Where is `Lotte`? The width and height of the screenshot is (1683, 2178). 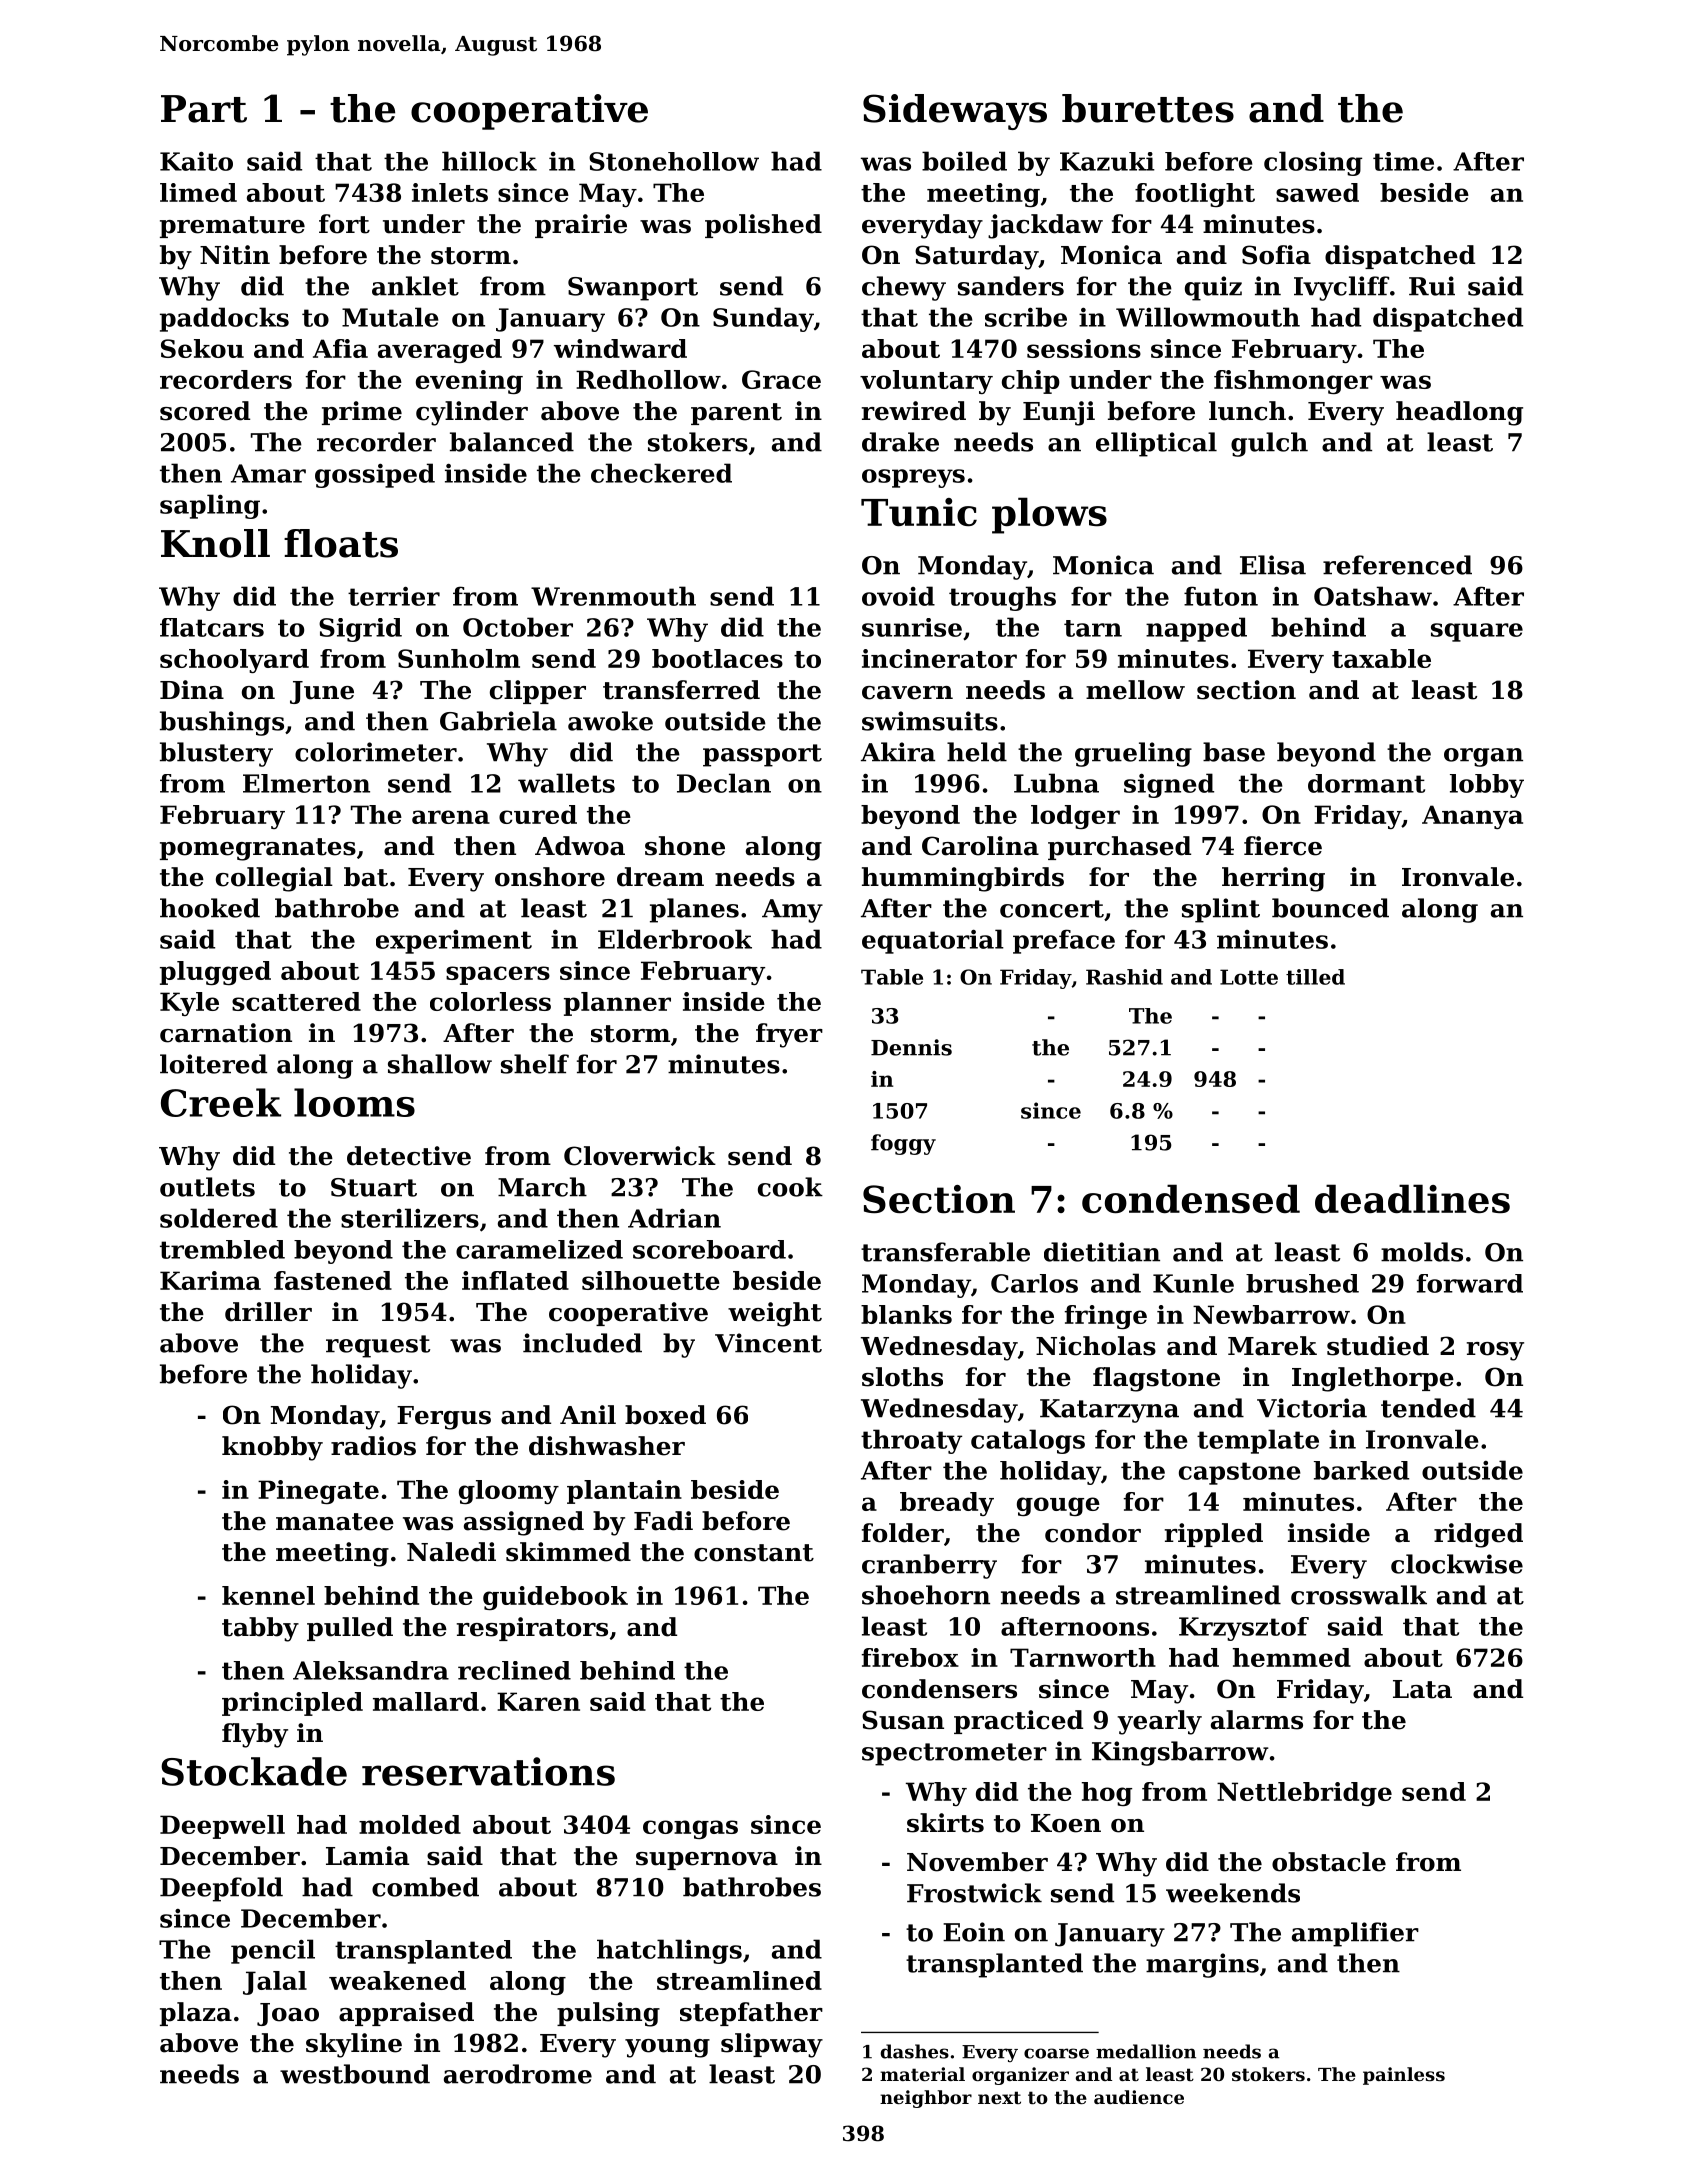
Lotte is located at coordinates (1249, 977).
